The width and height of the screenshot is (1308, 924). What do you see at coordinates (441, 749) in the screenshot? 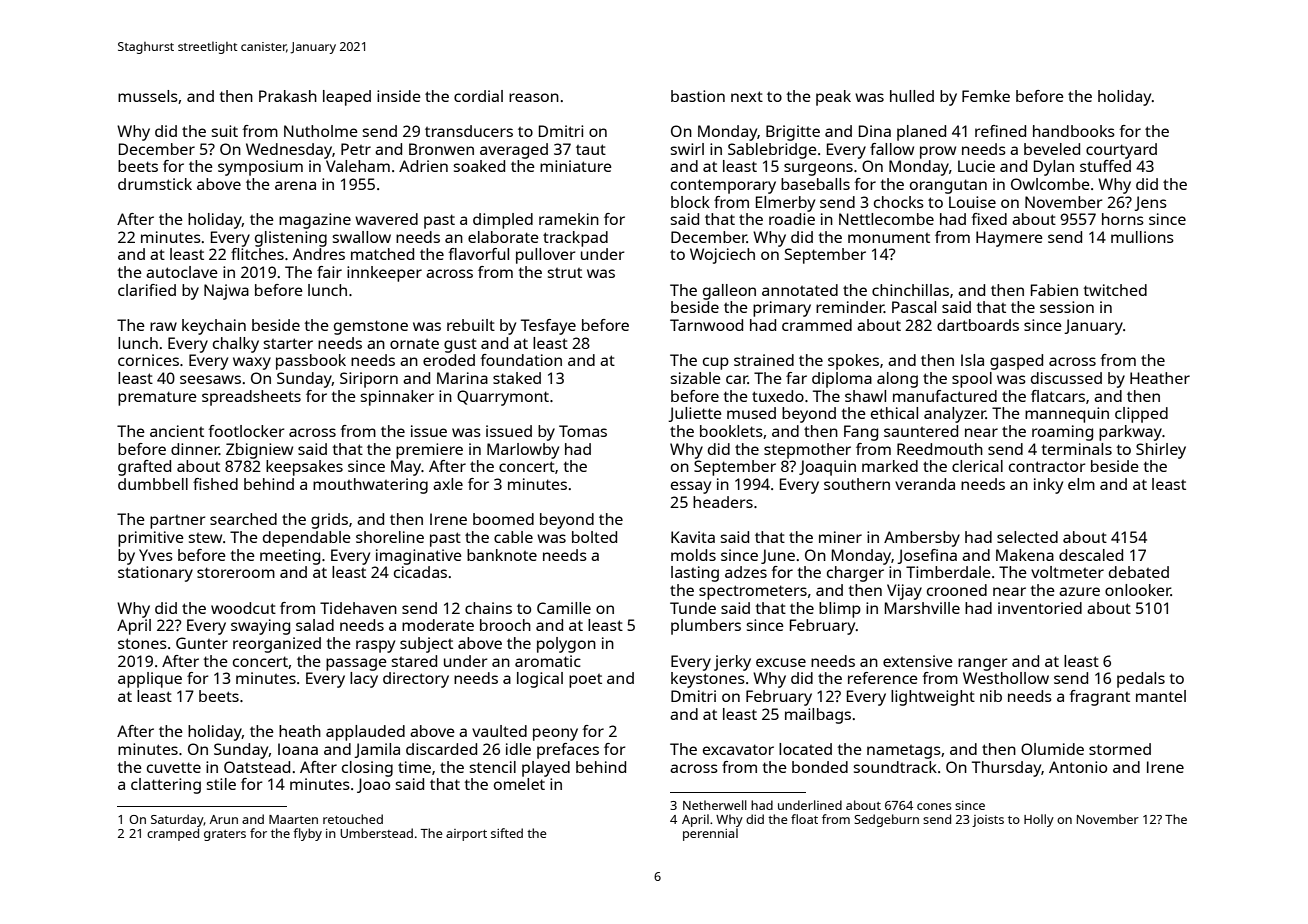
I see `discarded` at bounding box center [441, 749].
